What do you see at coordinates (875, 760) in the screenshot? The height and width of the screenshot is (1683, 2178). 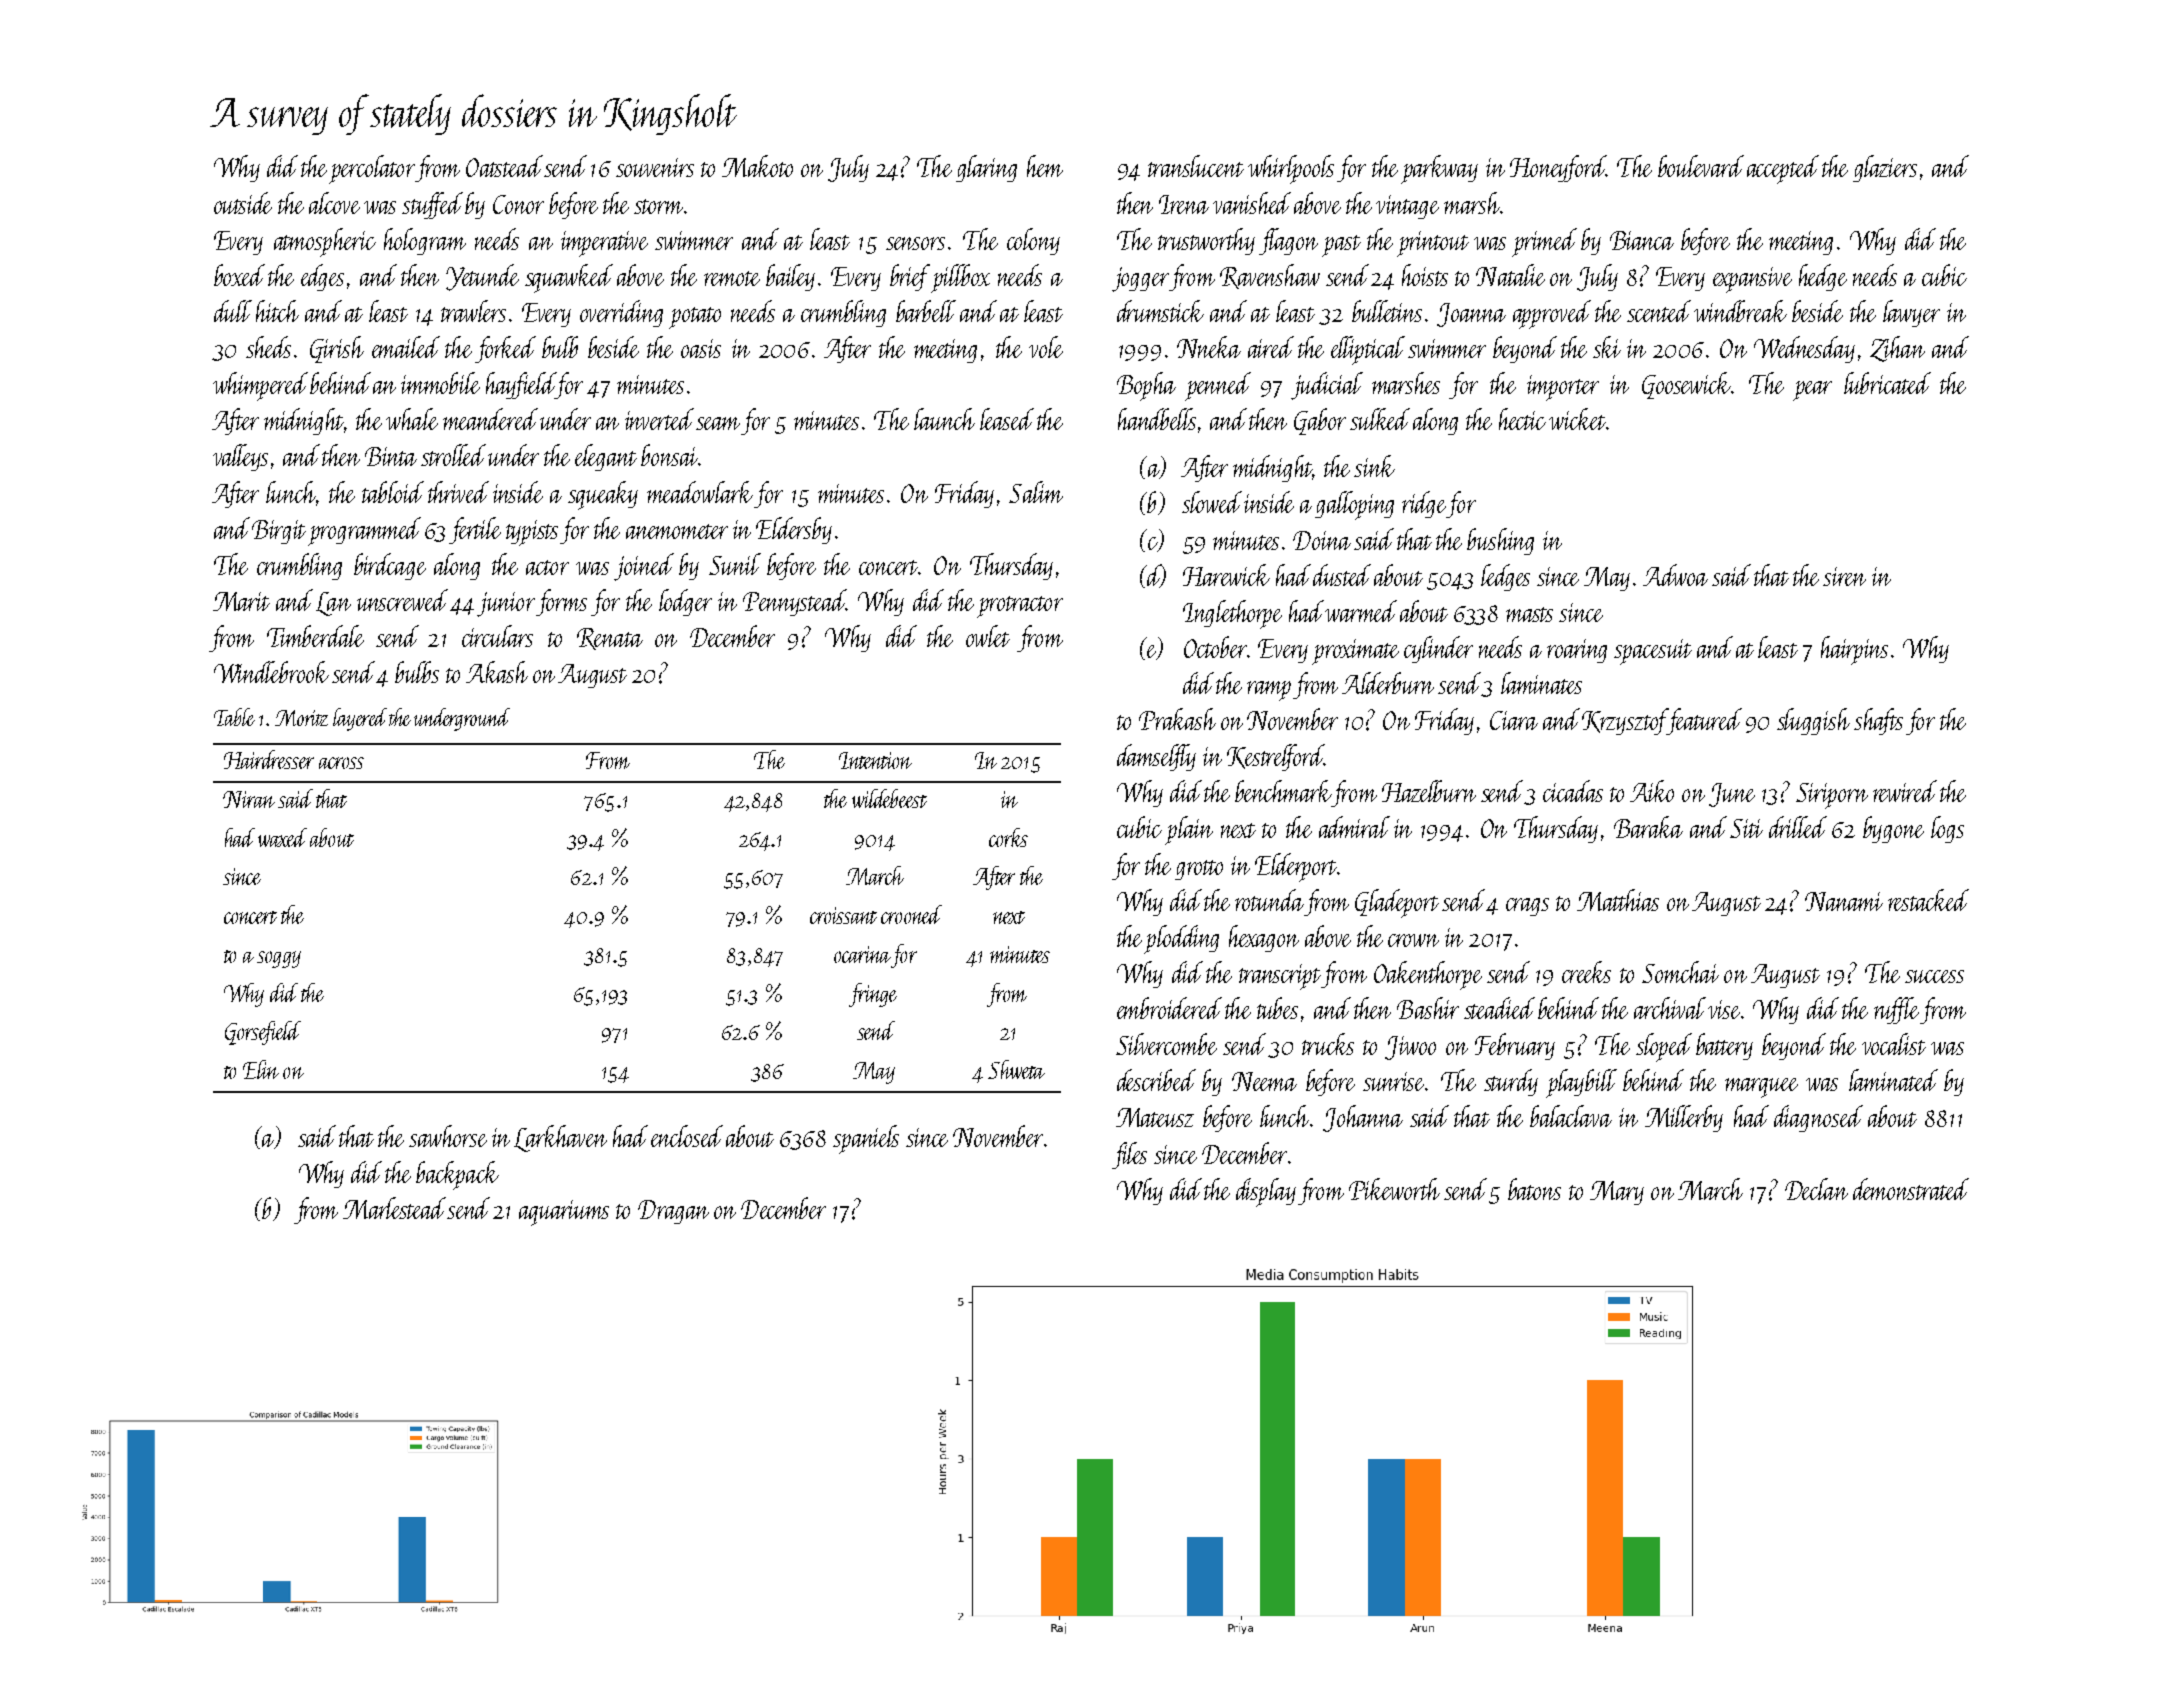 I see `Intention` at bounding box center [875, 760].
